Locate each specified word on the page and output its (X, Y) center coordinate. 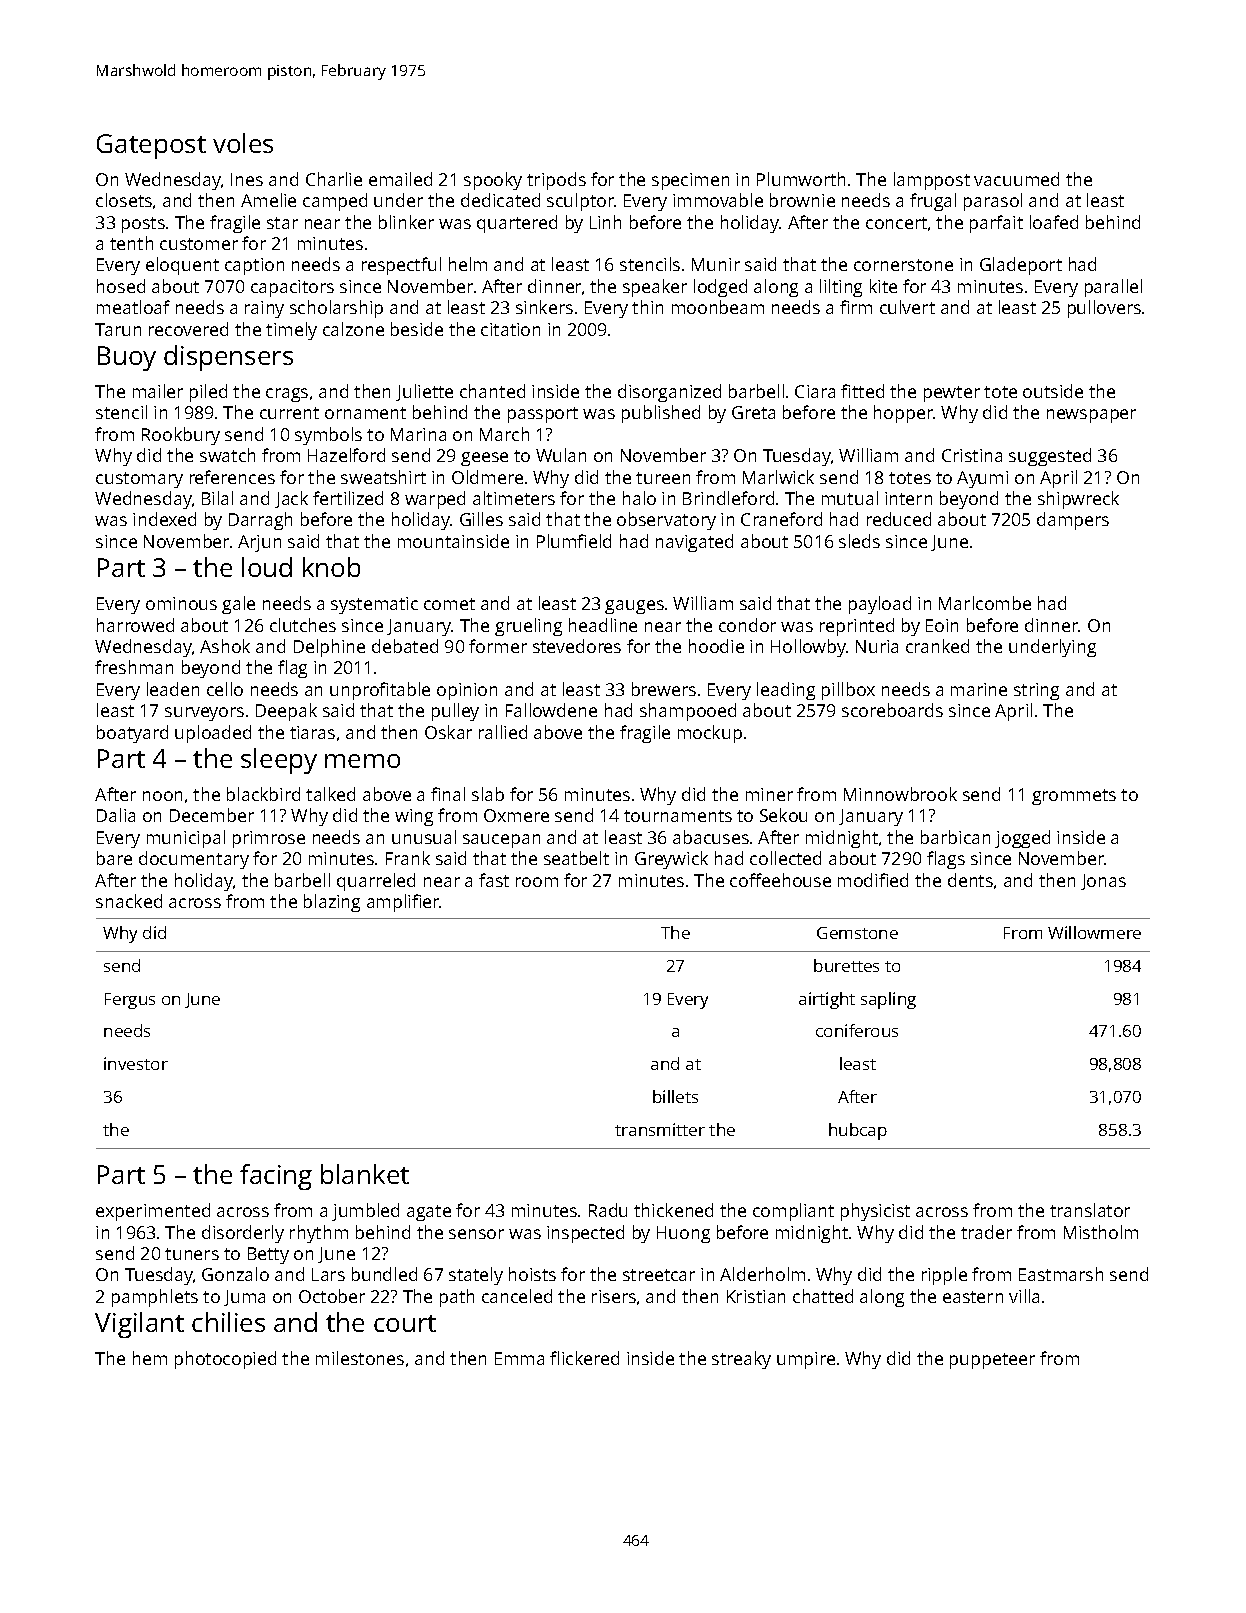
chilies (228, 1322)
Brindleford (728, 498)
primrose (269, 839)
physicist (875, 1212)
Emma (519, 1358)
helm (468, 264)
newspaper (1091, 416)
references (232, 477)
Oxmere (516, 815)
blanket (365, 1174)
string (1036, 691)
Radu (608, 1210)
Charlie (334, 179)
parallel (1113, 288)
